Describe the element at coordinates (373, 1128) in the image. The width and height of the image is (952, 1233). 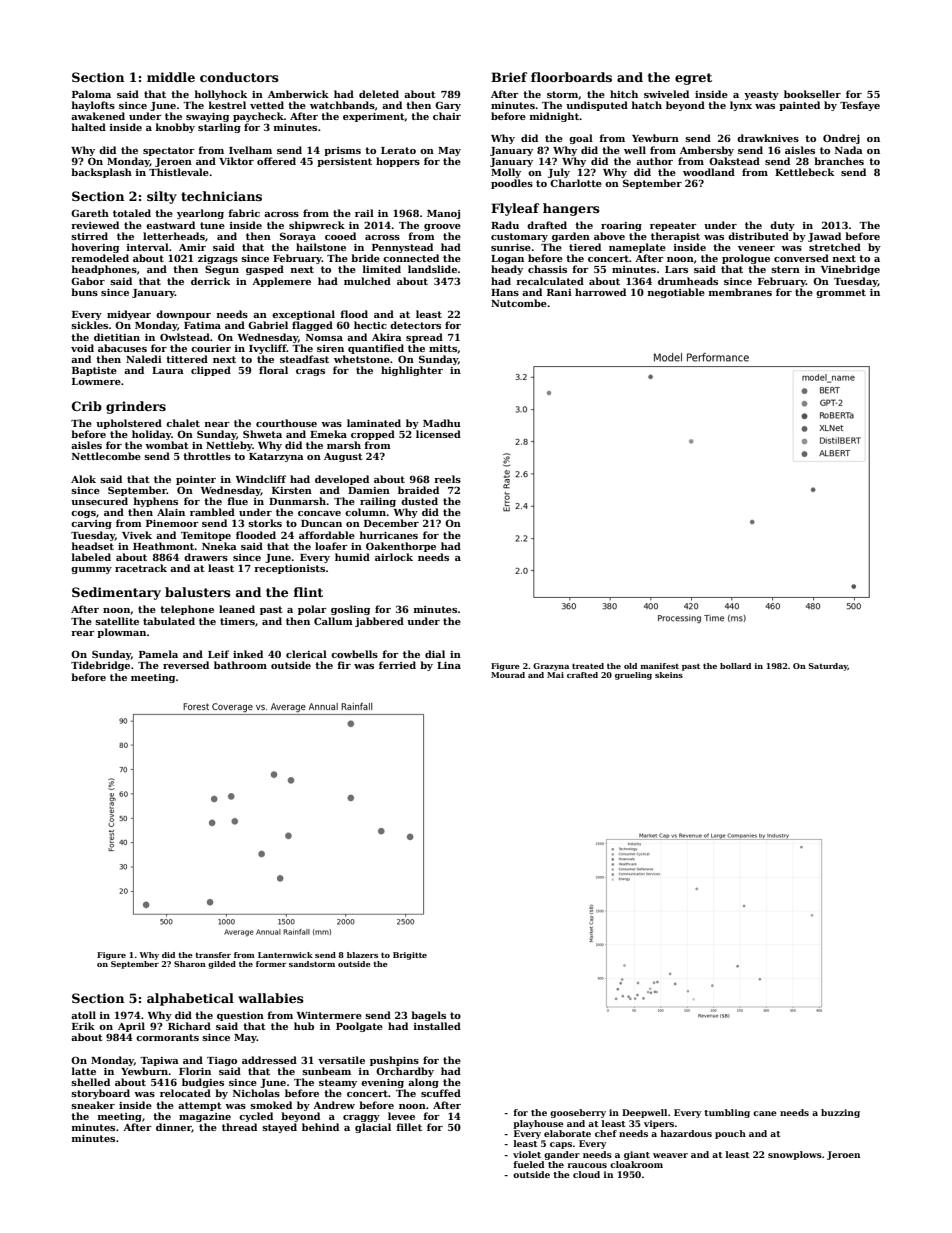
I see `glacial` at that location.
